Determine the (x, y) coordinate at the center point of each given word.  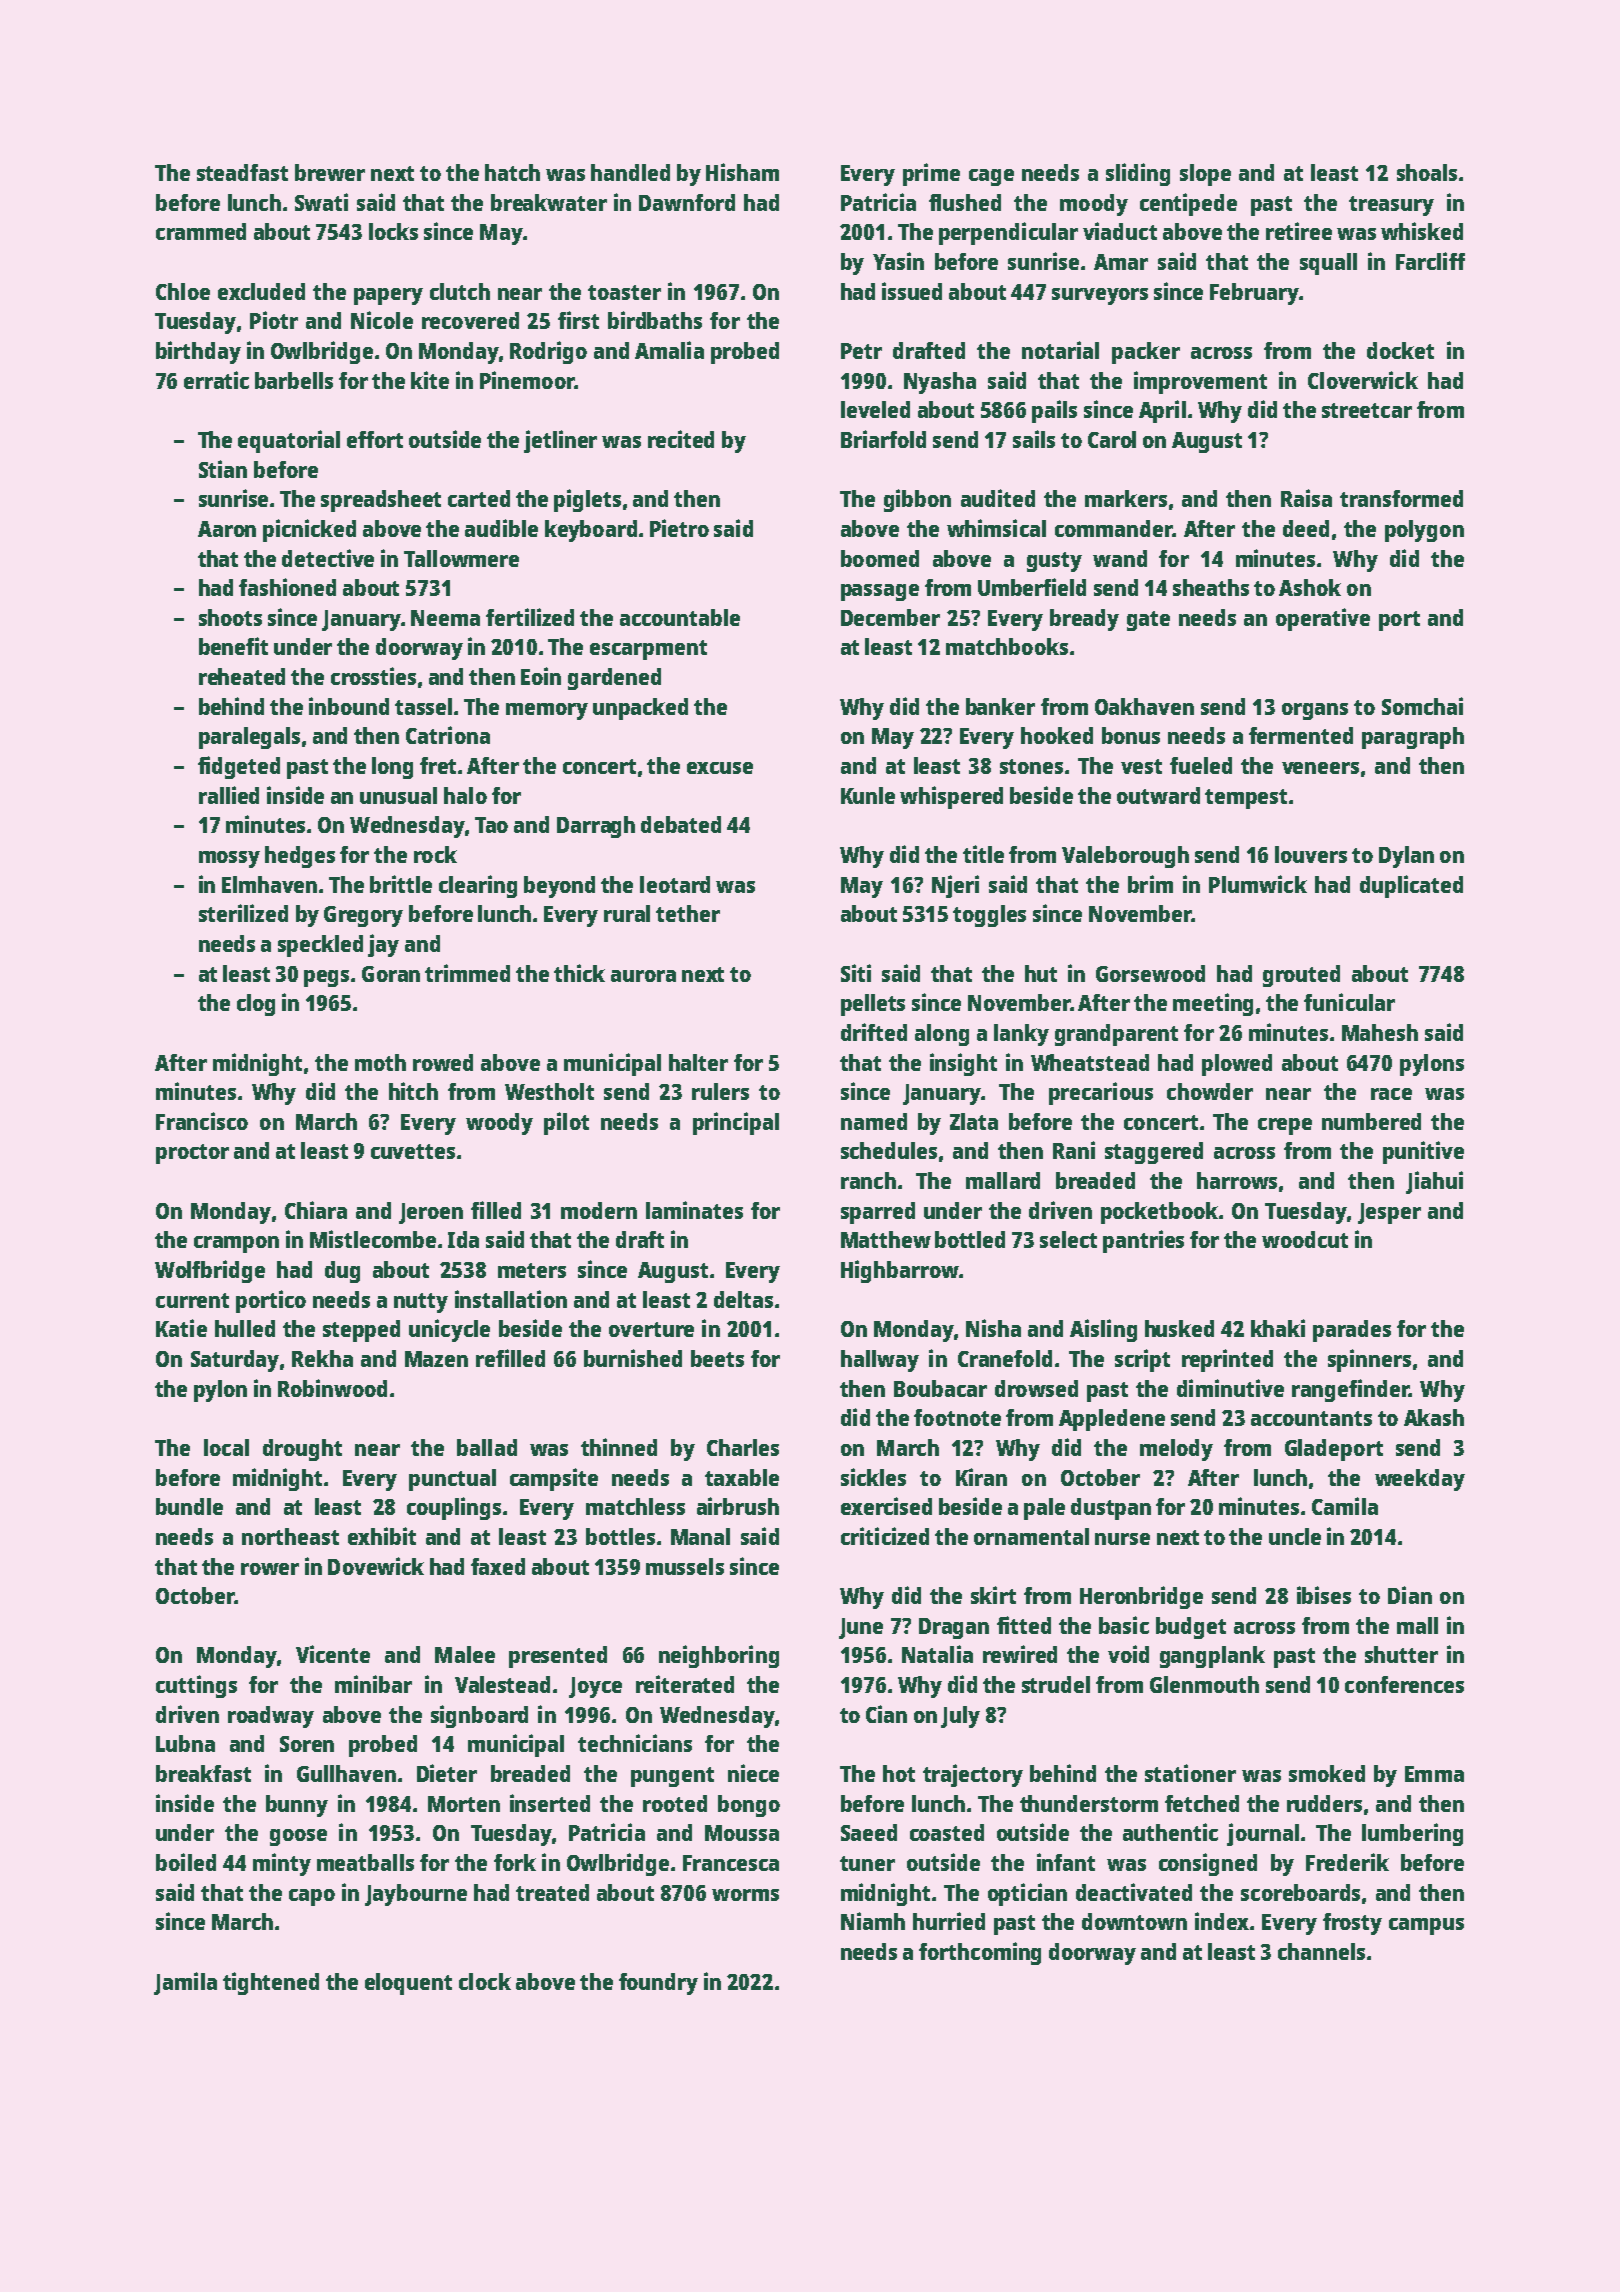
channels (1321, 1951)
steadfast (242, 172)
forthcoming (980, 1953)
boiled (186, 1862)
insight (963, 1064)
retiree (1299, 231)
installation (511, 1299)
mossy (229, 859)
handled (630, 172)
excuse (720, 768)
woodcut (1305, 1239)
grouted (1301, 976)
